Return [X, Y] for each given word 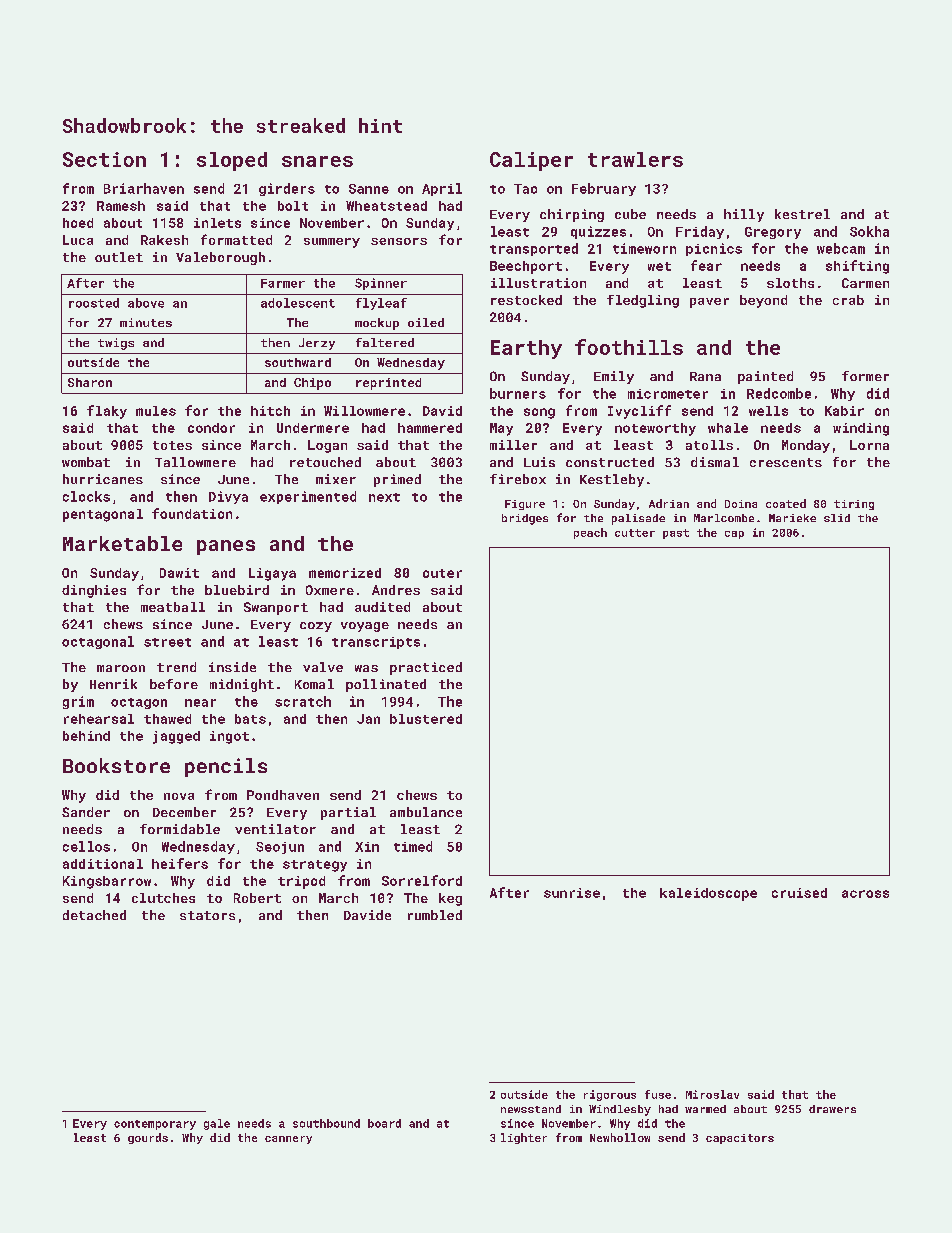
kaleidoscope [708, 894]
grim [78, 702]
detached [94, 915]
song [539, 413]
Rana [705, 376]
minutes [146, 322]
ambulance [426, 812]
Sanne [369, 189]
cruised [799, 893]
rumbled [435, 915]
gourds [148, 1138]
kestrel [802, 214]
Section [104, 159]
